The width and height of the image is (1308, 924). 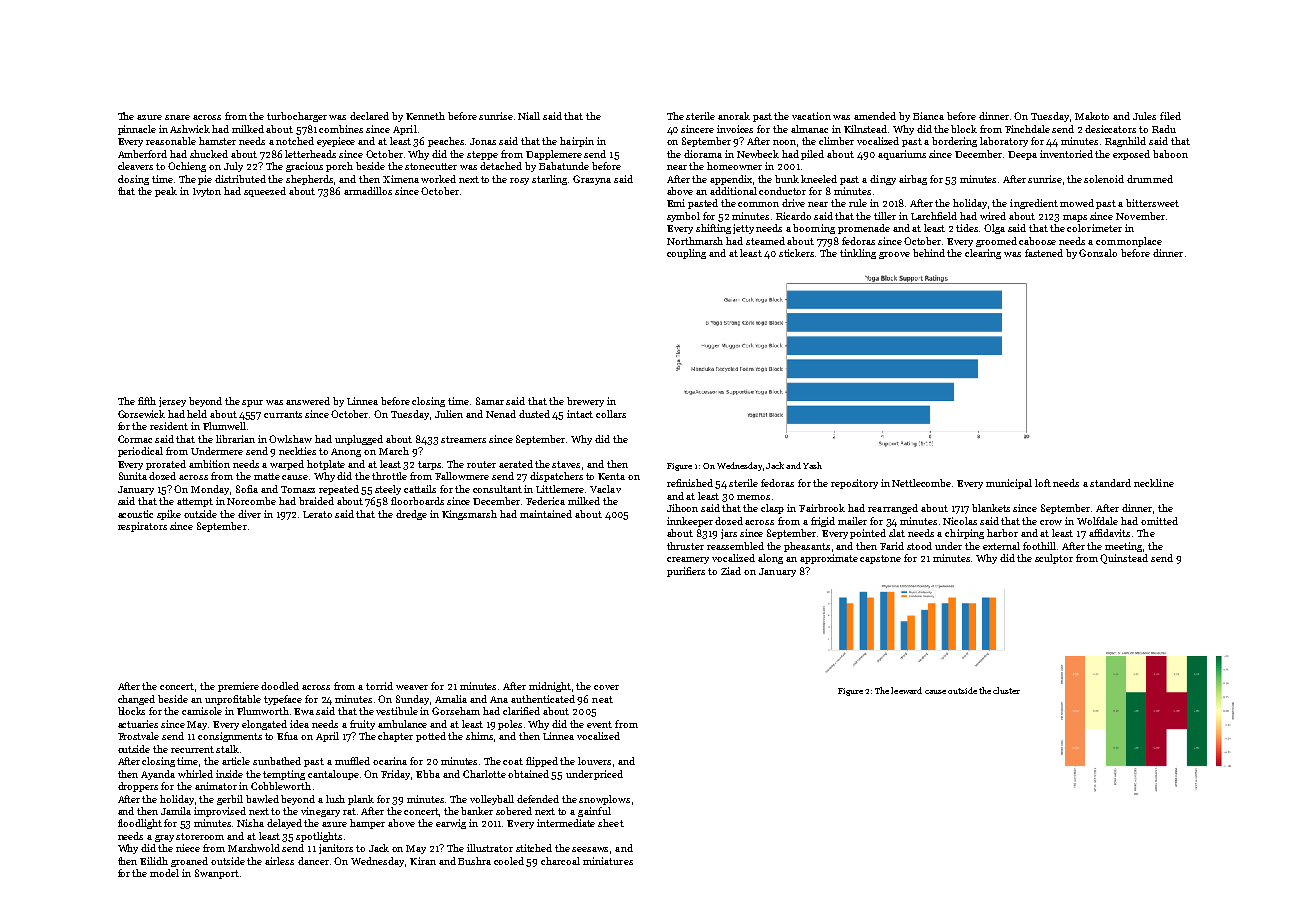 What do you see at coordinates (217, 874) in the image?
I see `Swanport` at bounding box center [217, 874].
